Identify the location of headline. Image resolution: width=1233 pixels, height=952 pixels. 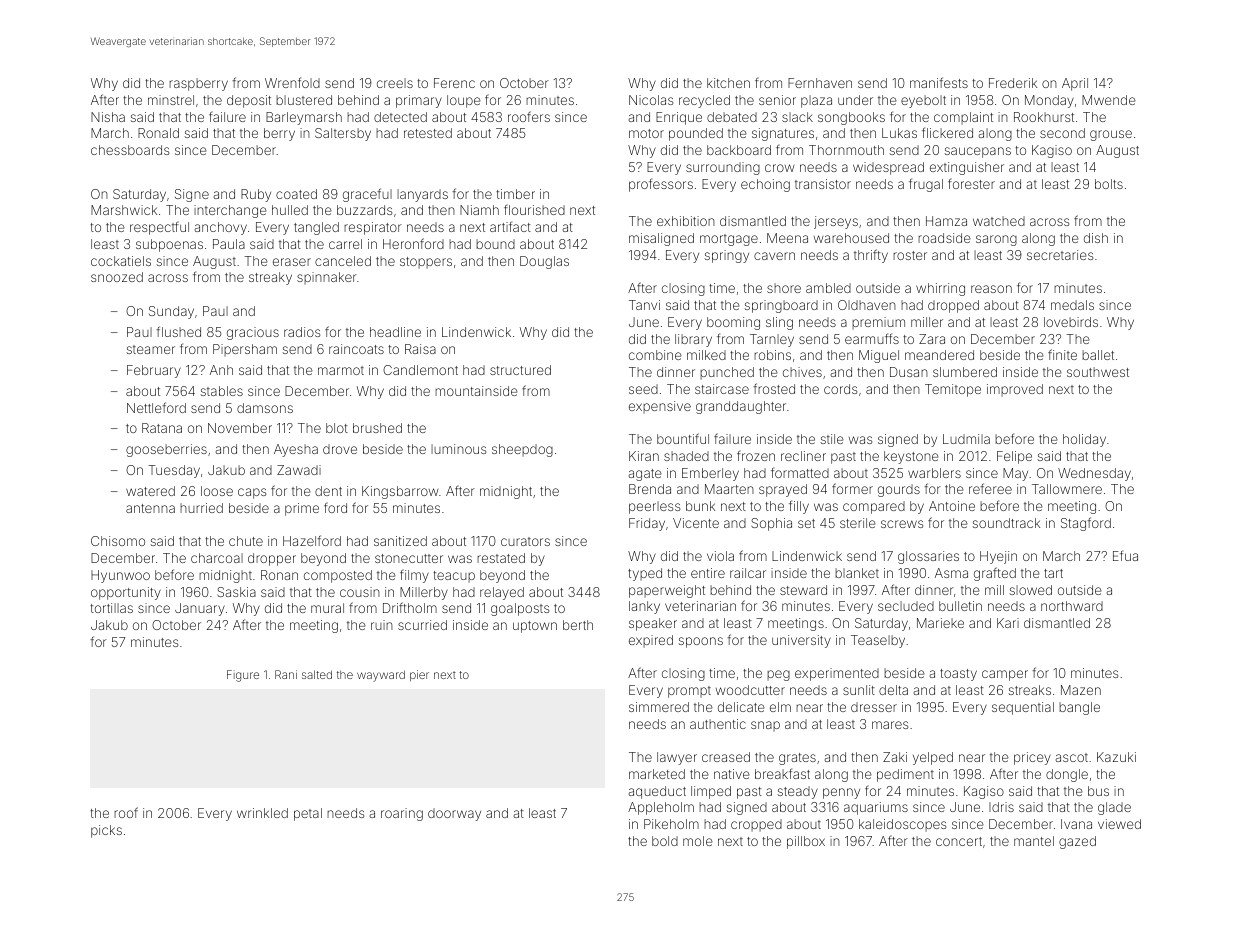
(395, 332).
